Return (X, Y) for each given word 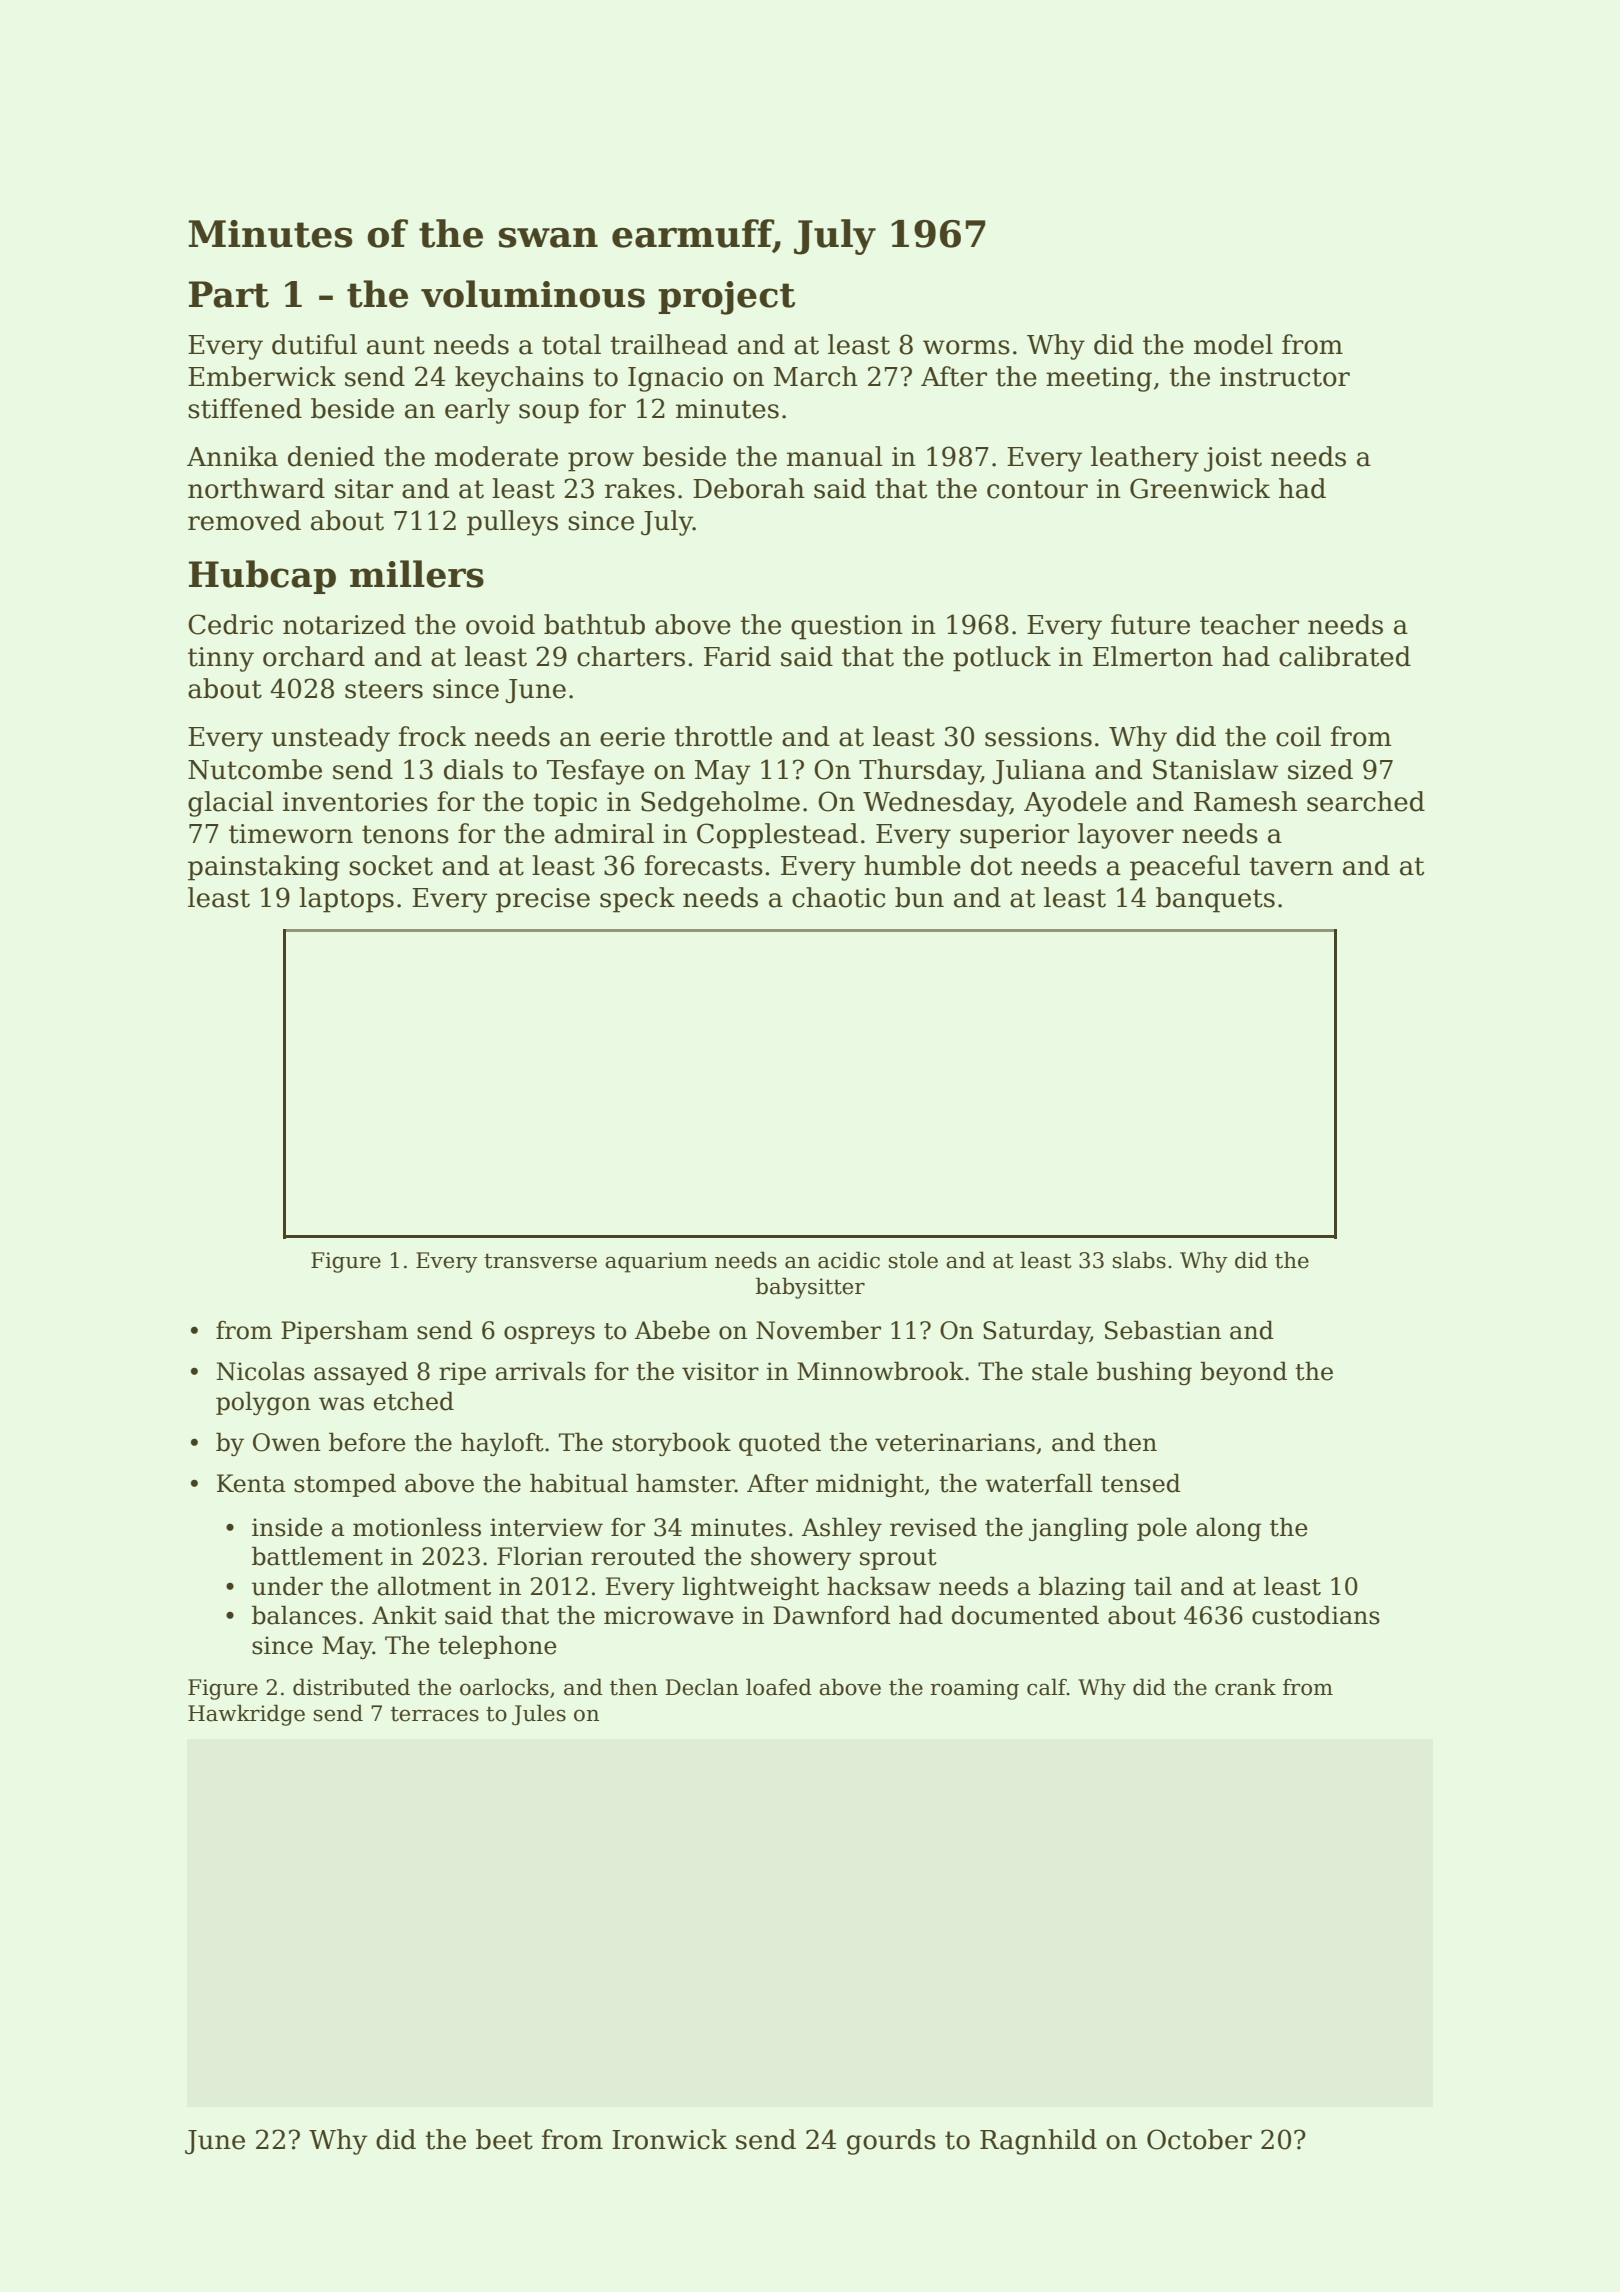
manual (835, 456)
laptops (346, 900)
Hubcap (262, 577)
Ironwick (669, 2139)
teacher (1249, 624)
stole (913, 1260)
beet (504, 2139)
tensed (1141, 1483)
